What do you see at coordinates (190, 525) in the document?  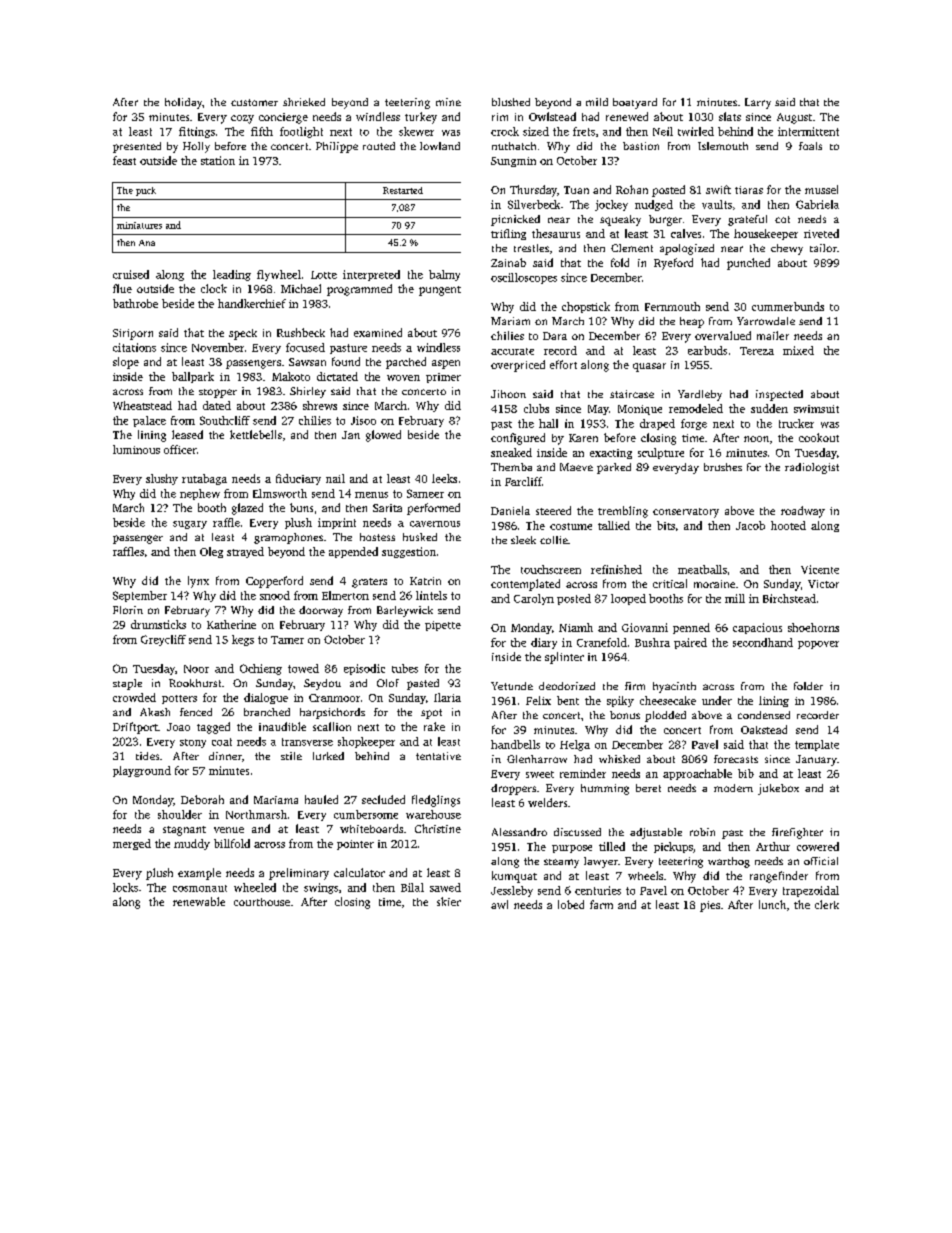 I see `sugary` at bounding box center [190, 525].
